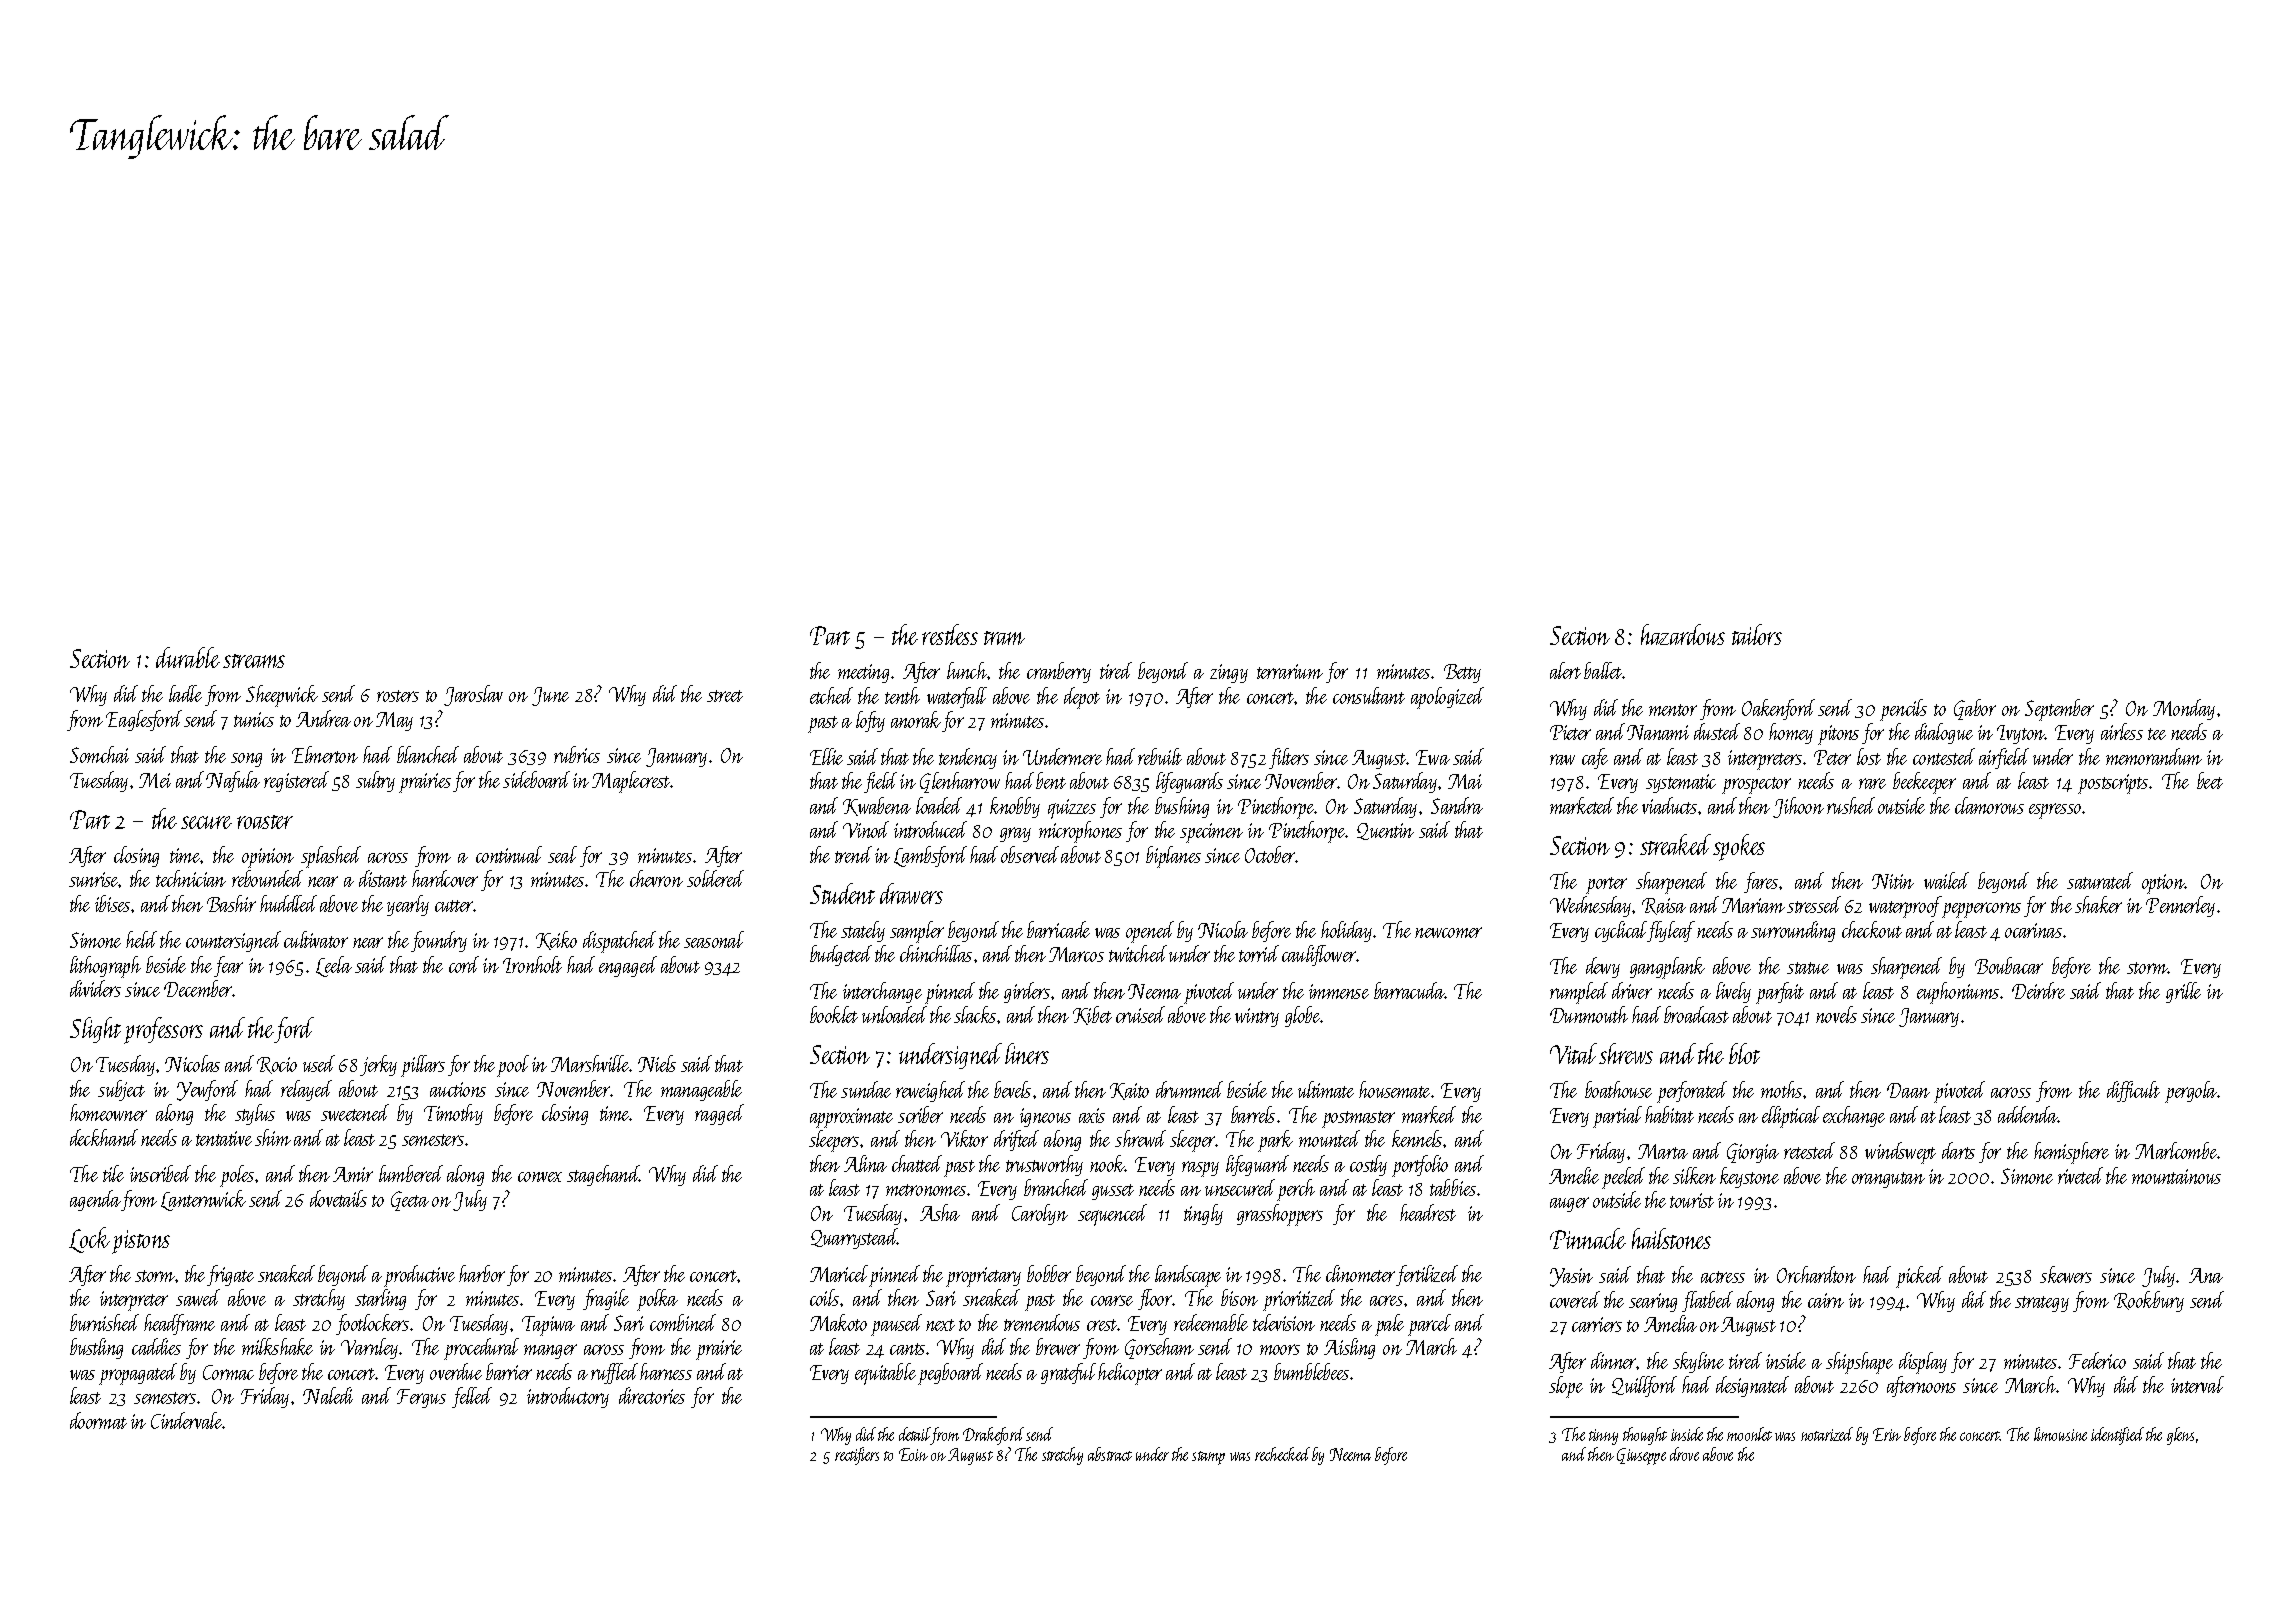 The width and height of the image is (2292, 1620). Describe the element at coordinates (254, 661) in the image. I see `streams` at that location.
